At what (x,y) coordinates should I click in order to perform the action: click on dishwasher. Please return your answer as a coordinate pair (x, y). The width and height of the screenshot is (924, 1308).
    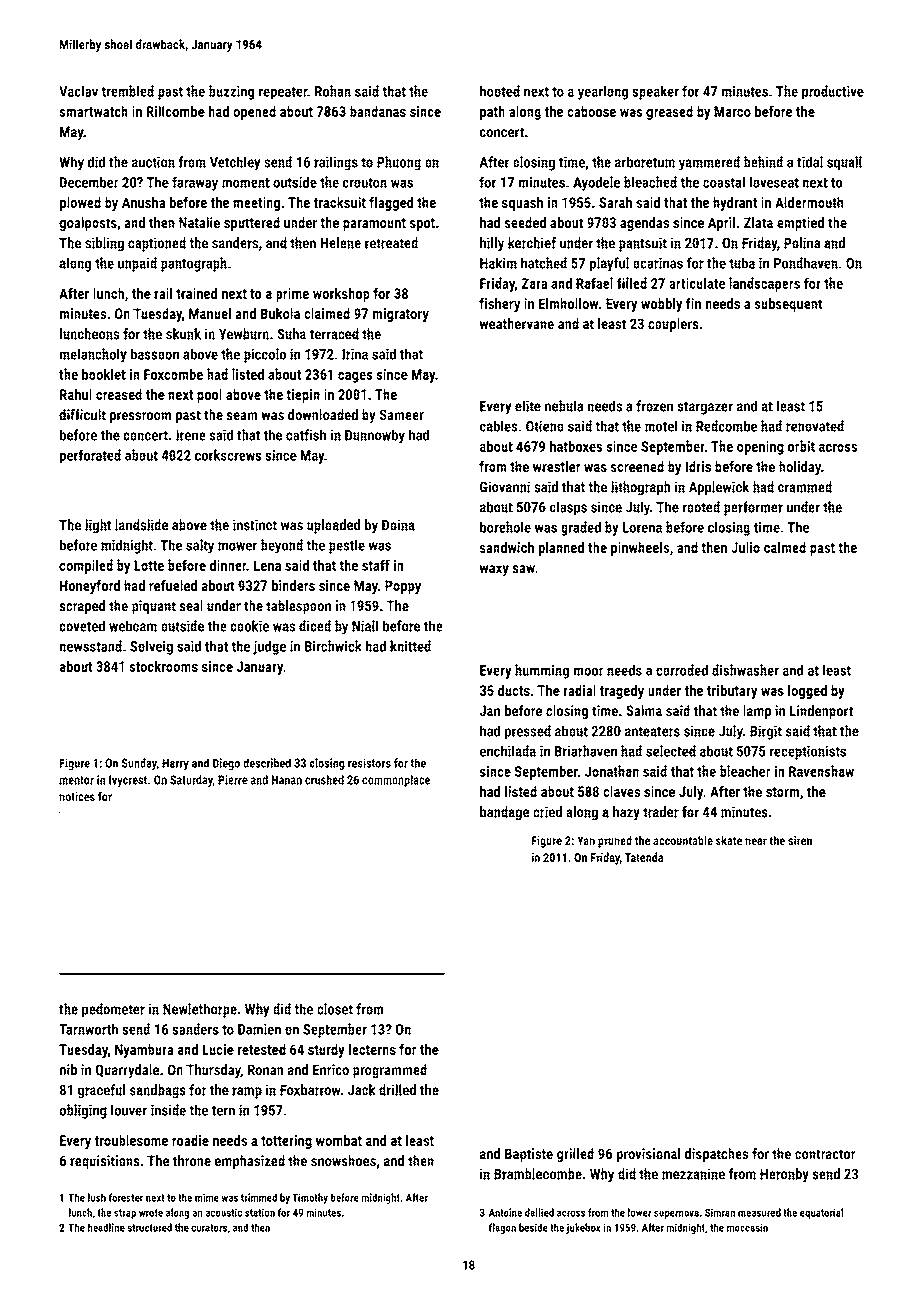
    Looking at the image, I should click on (745, 670).
